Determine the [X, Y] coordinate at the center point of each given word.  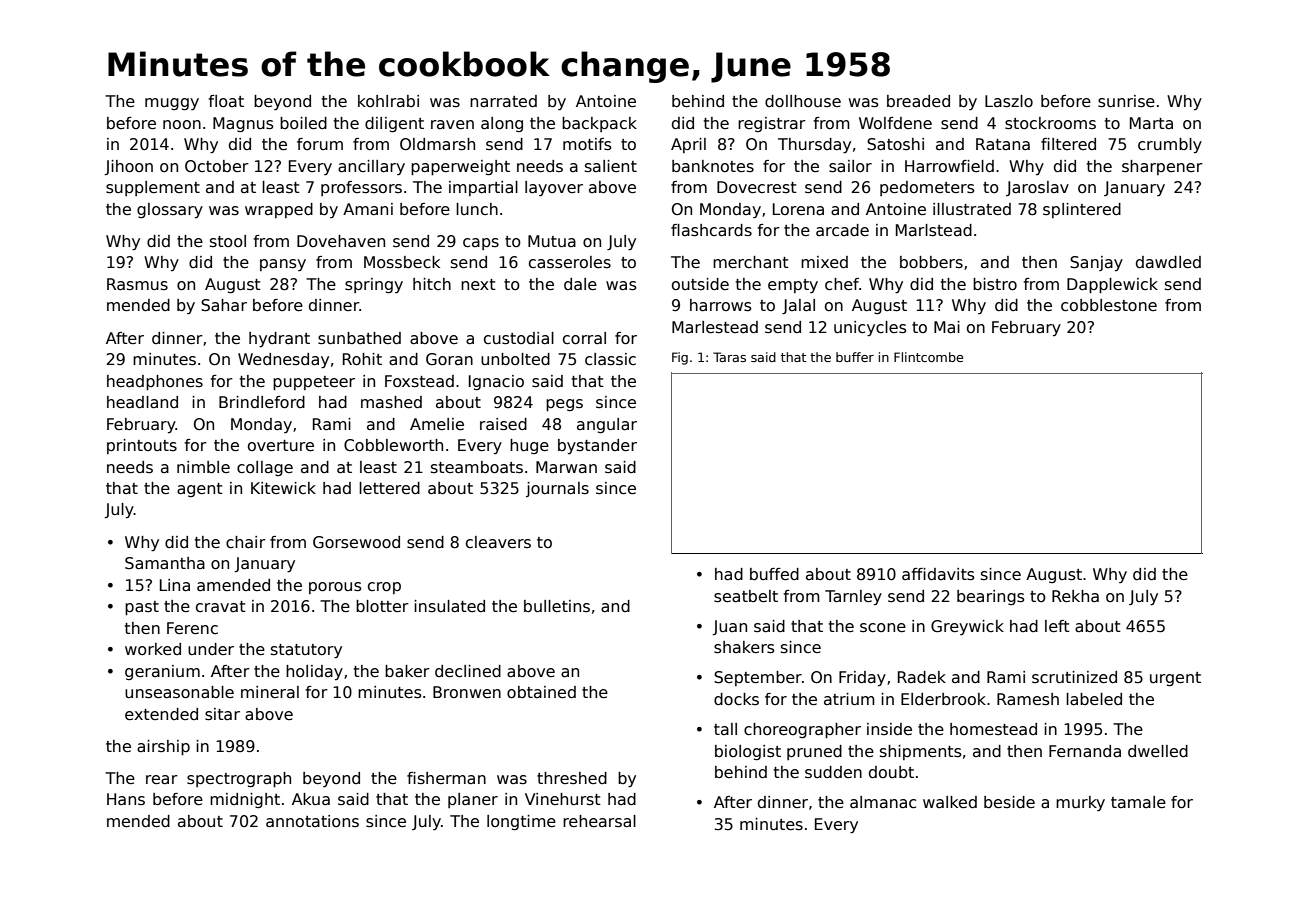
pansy [283, 265]
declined [468, 671]
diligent [394, 124]
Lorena [798, 209]
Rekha [1075, 596]
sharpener [1162, 167]
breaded [918, 101]
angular [607, 425]
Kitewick [283, 488]
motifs [587, 144]
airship [163, 747]
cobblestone [1109, 305]
